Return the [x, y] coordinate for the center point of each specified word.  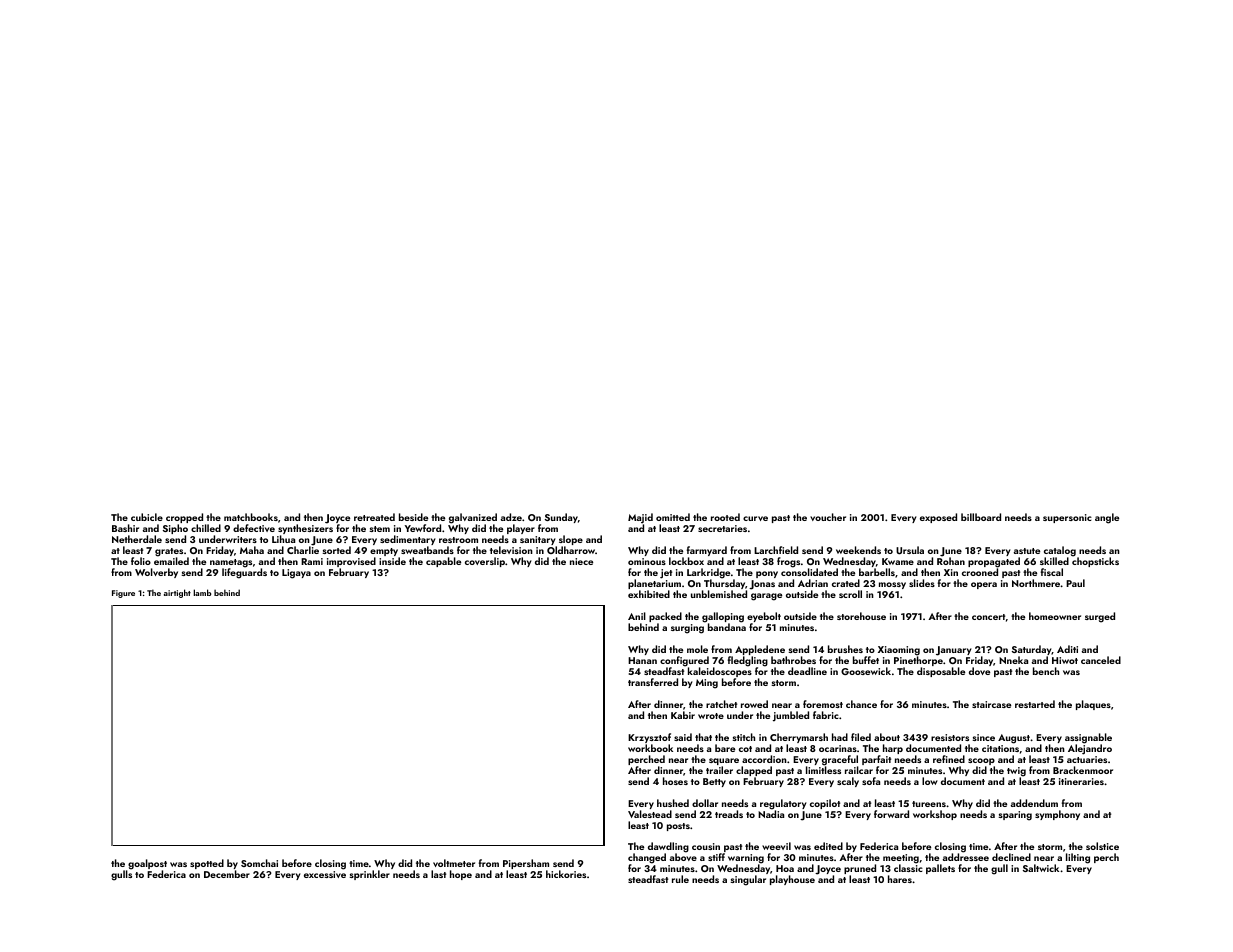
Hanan [642, 660]
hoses [675, 781]
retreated [374, 517]
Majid [640, 518]
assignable [1088, 738]
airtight [177, 593]
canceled [1101, 660]
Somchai [259, 863]
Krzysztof [649, 738]
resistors [950, 737]
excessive [325, 874]
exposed [938, 518]
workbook [650, 748]
